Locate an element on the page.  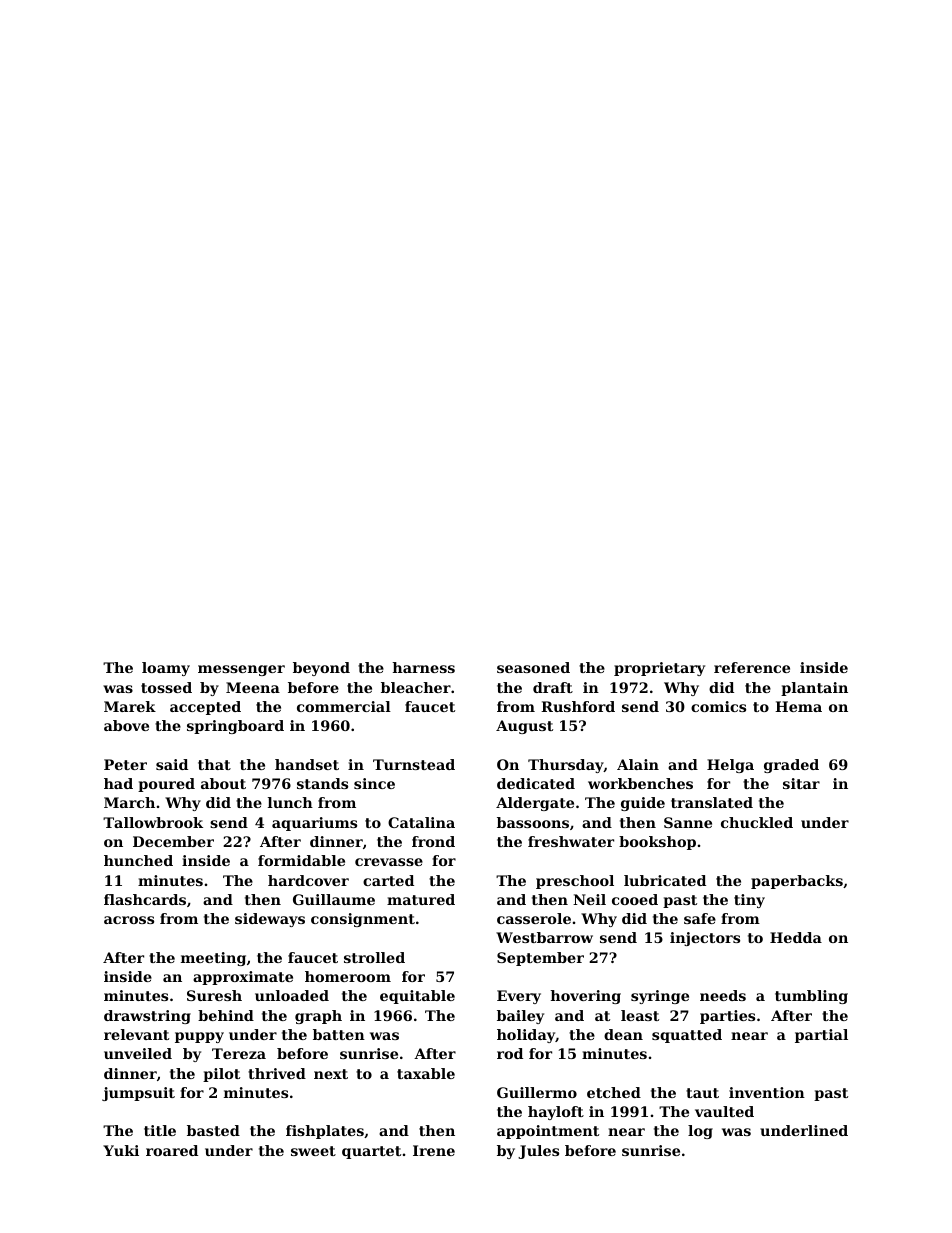
seasoned is located at coordinates (533, 667).
